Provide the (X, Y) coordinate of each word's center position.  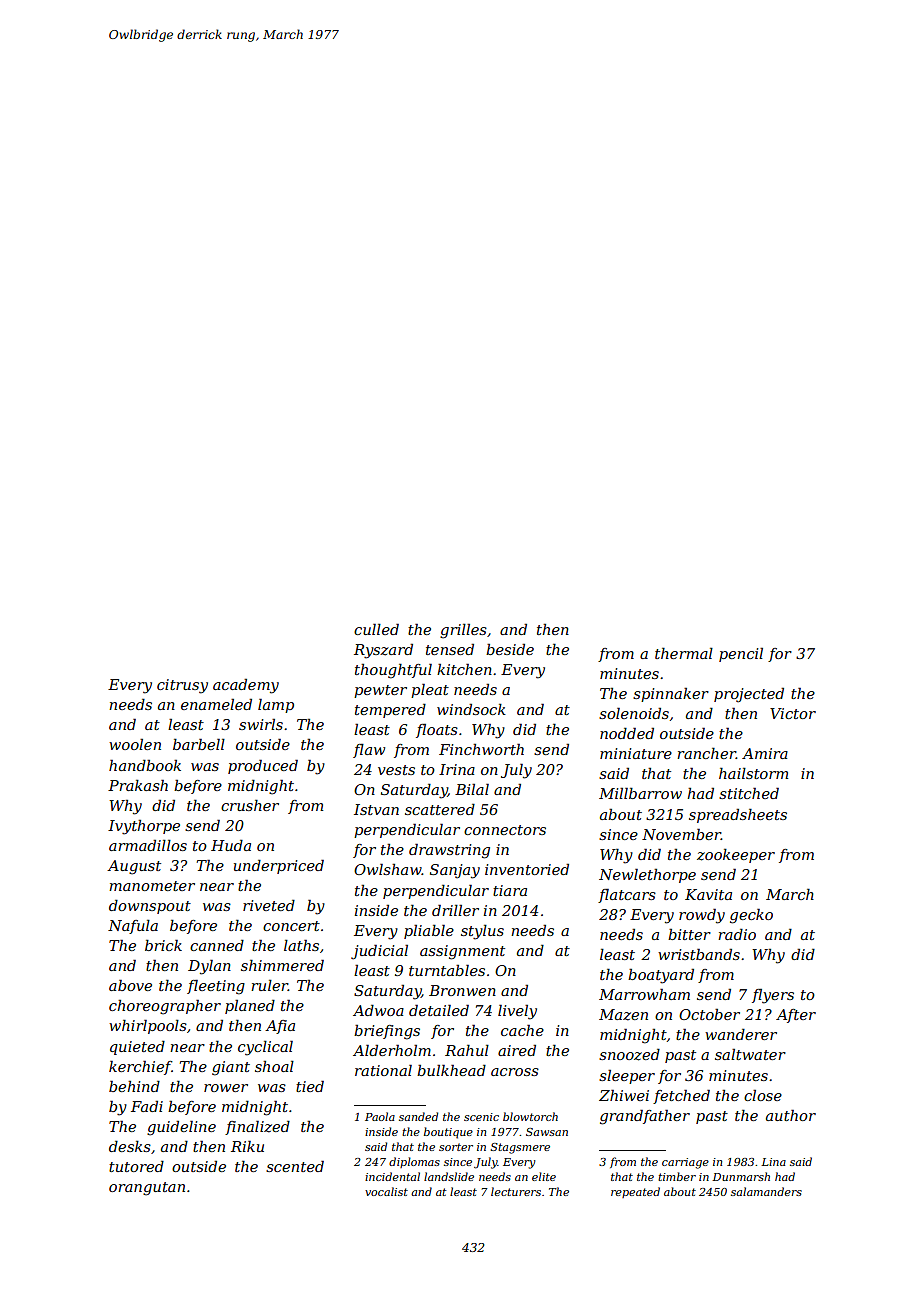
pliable (429, 931)
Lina (773, 1162)
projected (749, 695)
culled (376, 629)
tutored (136, 1166)
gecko (751, 916)
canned (217, 945)
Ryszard (383, 651)
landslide (449, 1176)
